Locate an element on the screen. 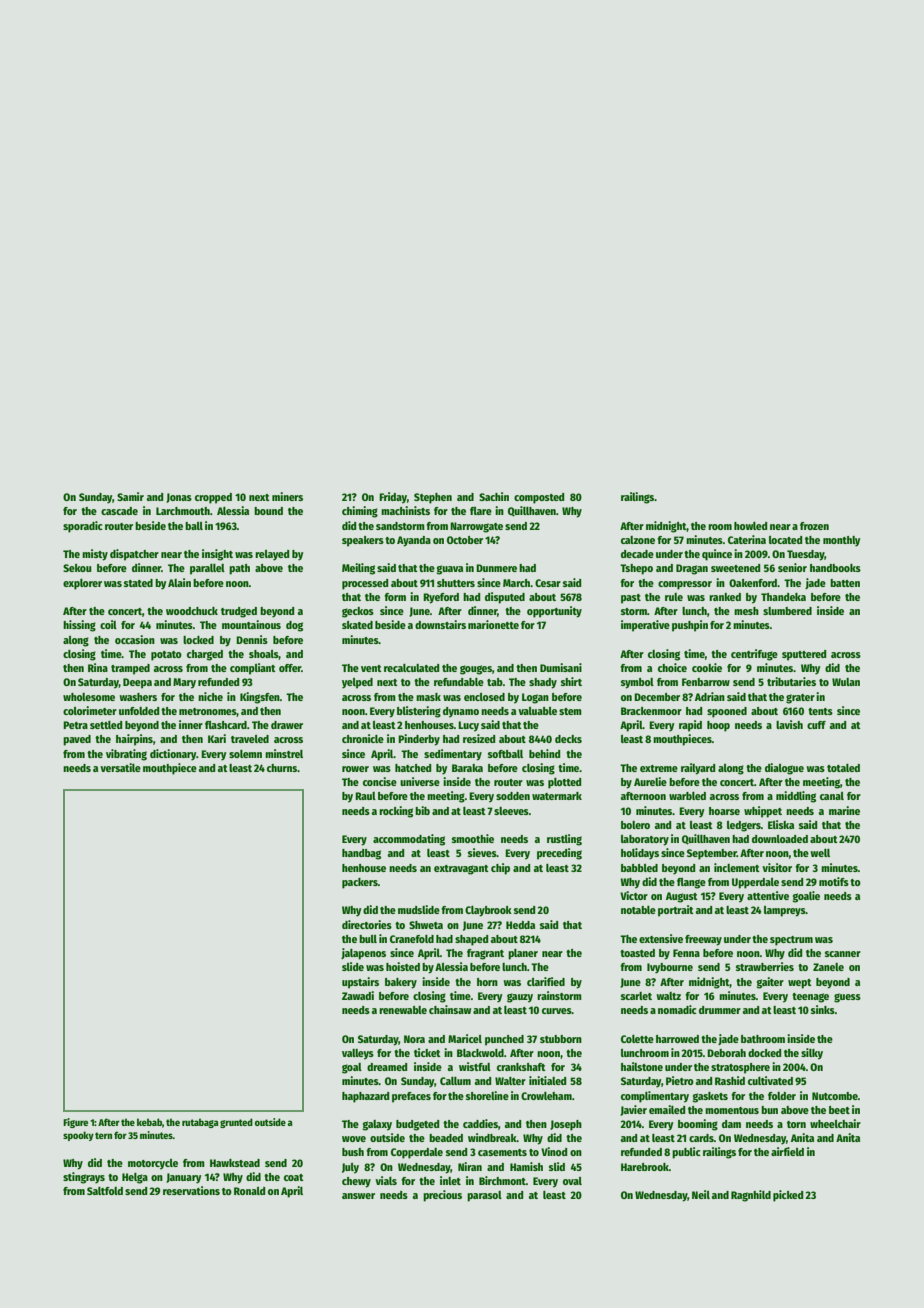 The image size is (924, 1308). directories is located at coordinates (367, 924).
